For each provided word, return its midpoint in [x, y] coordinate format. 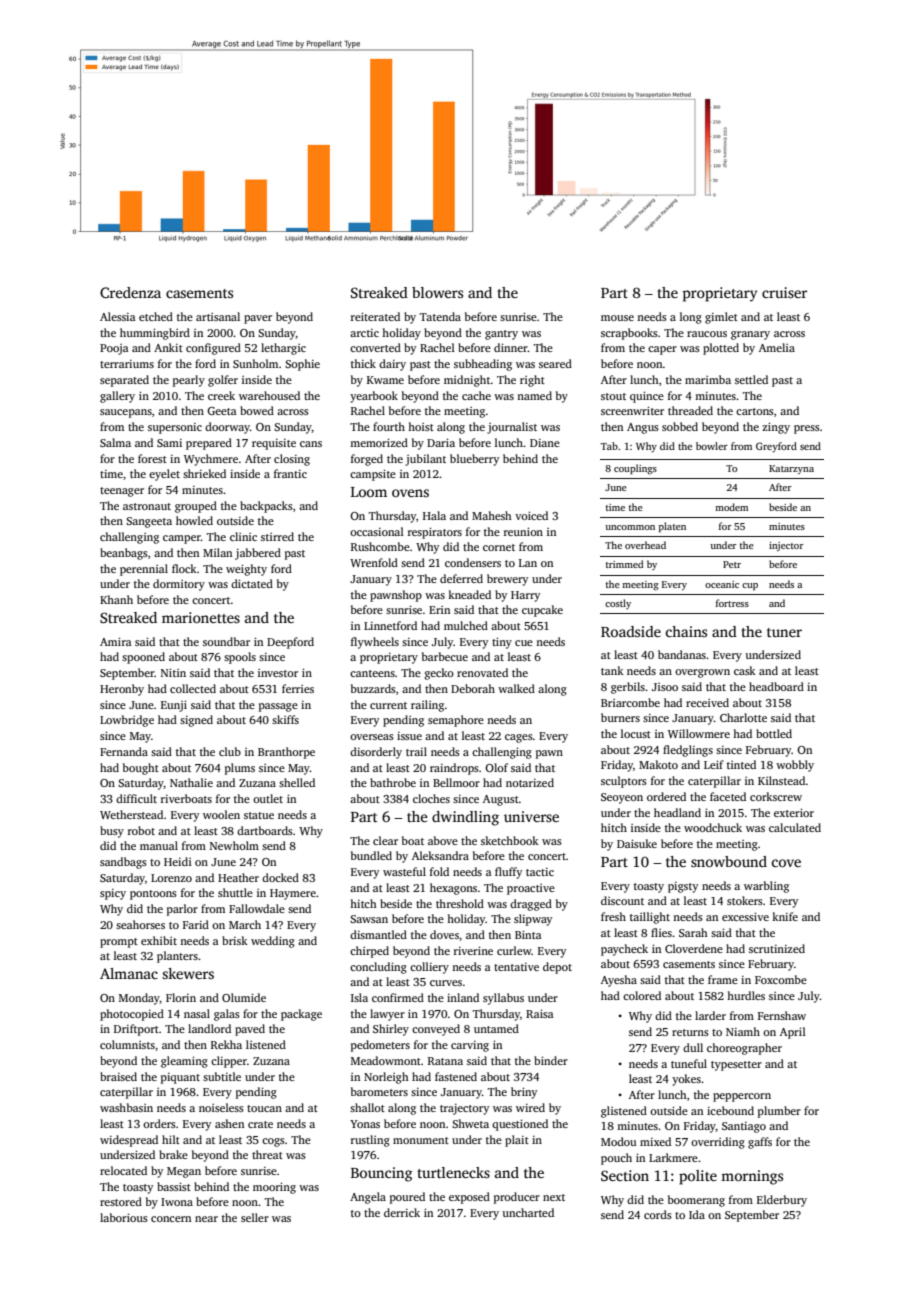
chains [686, 631]
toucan [264, 1108]
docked [280, 877]
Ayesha [619, 981]
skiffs [285, 719]
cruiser [784, 292]
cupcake [542, 611]
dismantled [378, 934]
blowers [437, 292]
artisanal [218, 316]
